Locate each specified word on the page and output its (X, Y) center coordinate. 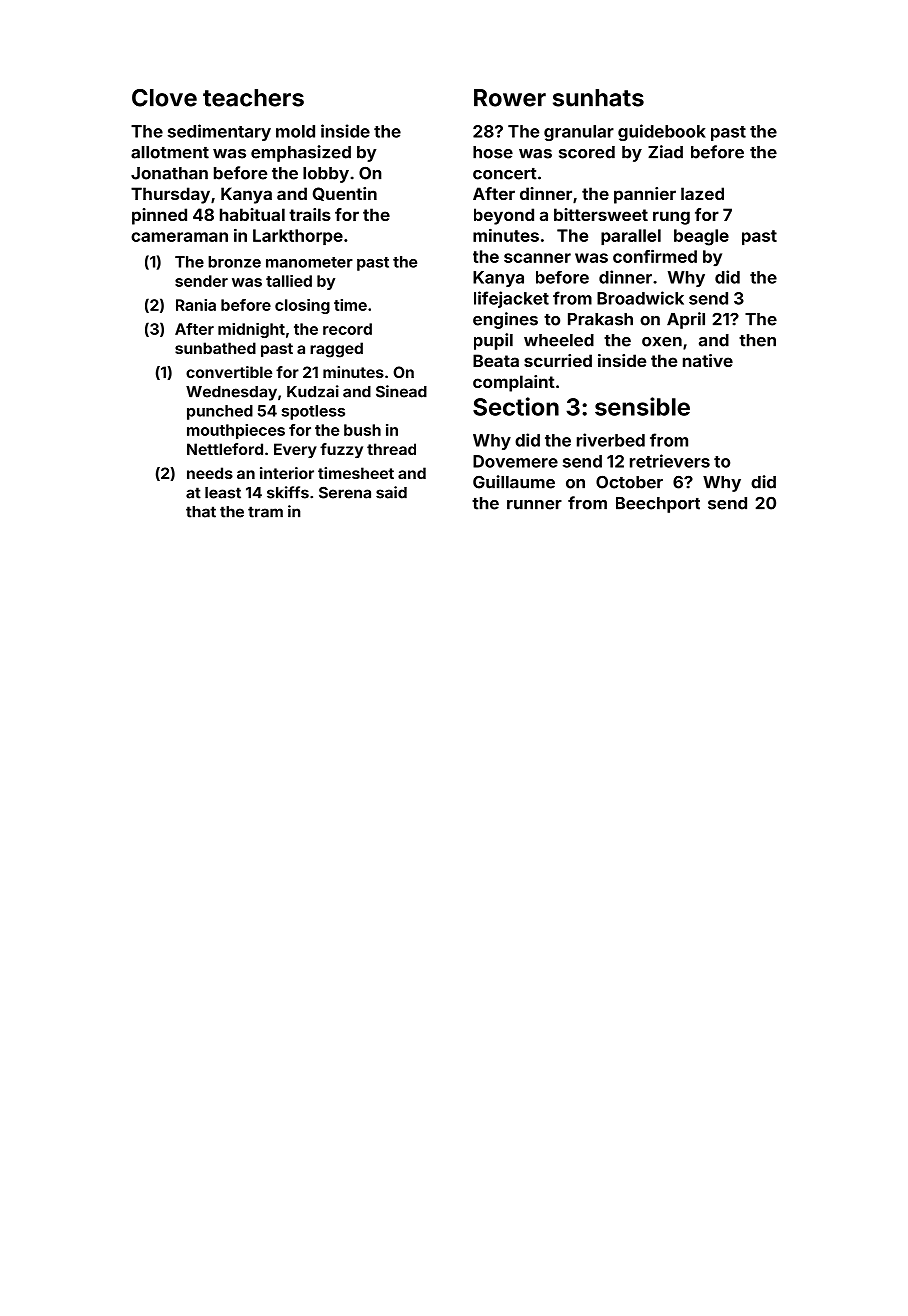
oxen (662, 342)
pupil (493, 341)
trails (310, 214)
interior (287, 473)
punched (220, 412)
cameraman (179, 237)
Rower (510, 98)
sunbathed (215, 348)
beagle (701, 237)
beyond (504, 216)
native (708, 360)
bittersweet (601, 214)
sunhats (598, 98)
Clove (164, 98)
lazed (702, 193)
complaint (514, 383)
